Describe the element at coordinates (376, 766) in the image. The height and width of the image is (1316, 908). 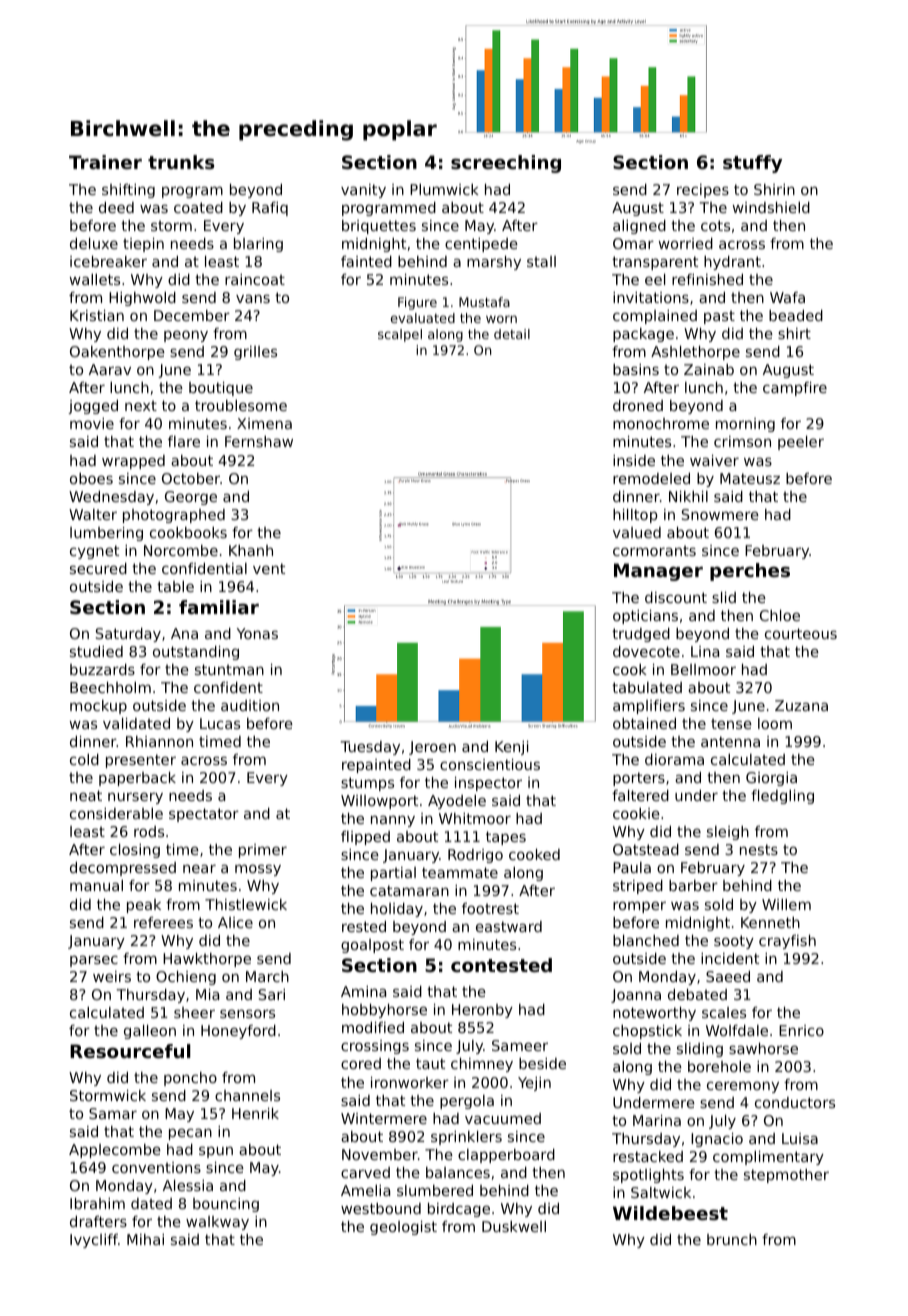
I see `repainted` at that location.
